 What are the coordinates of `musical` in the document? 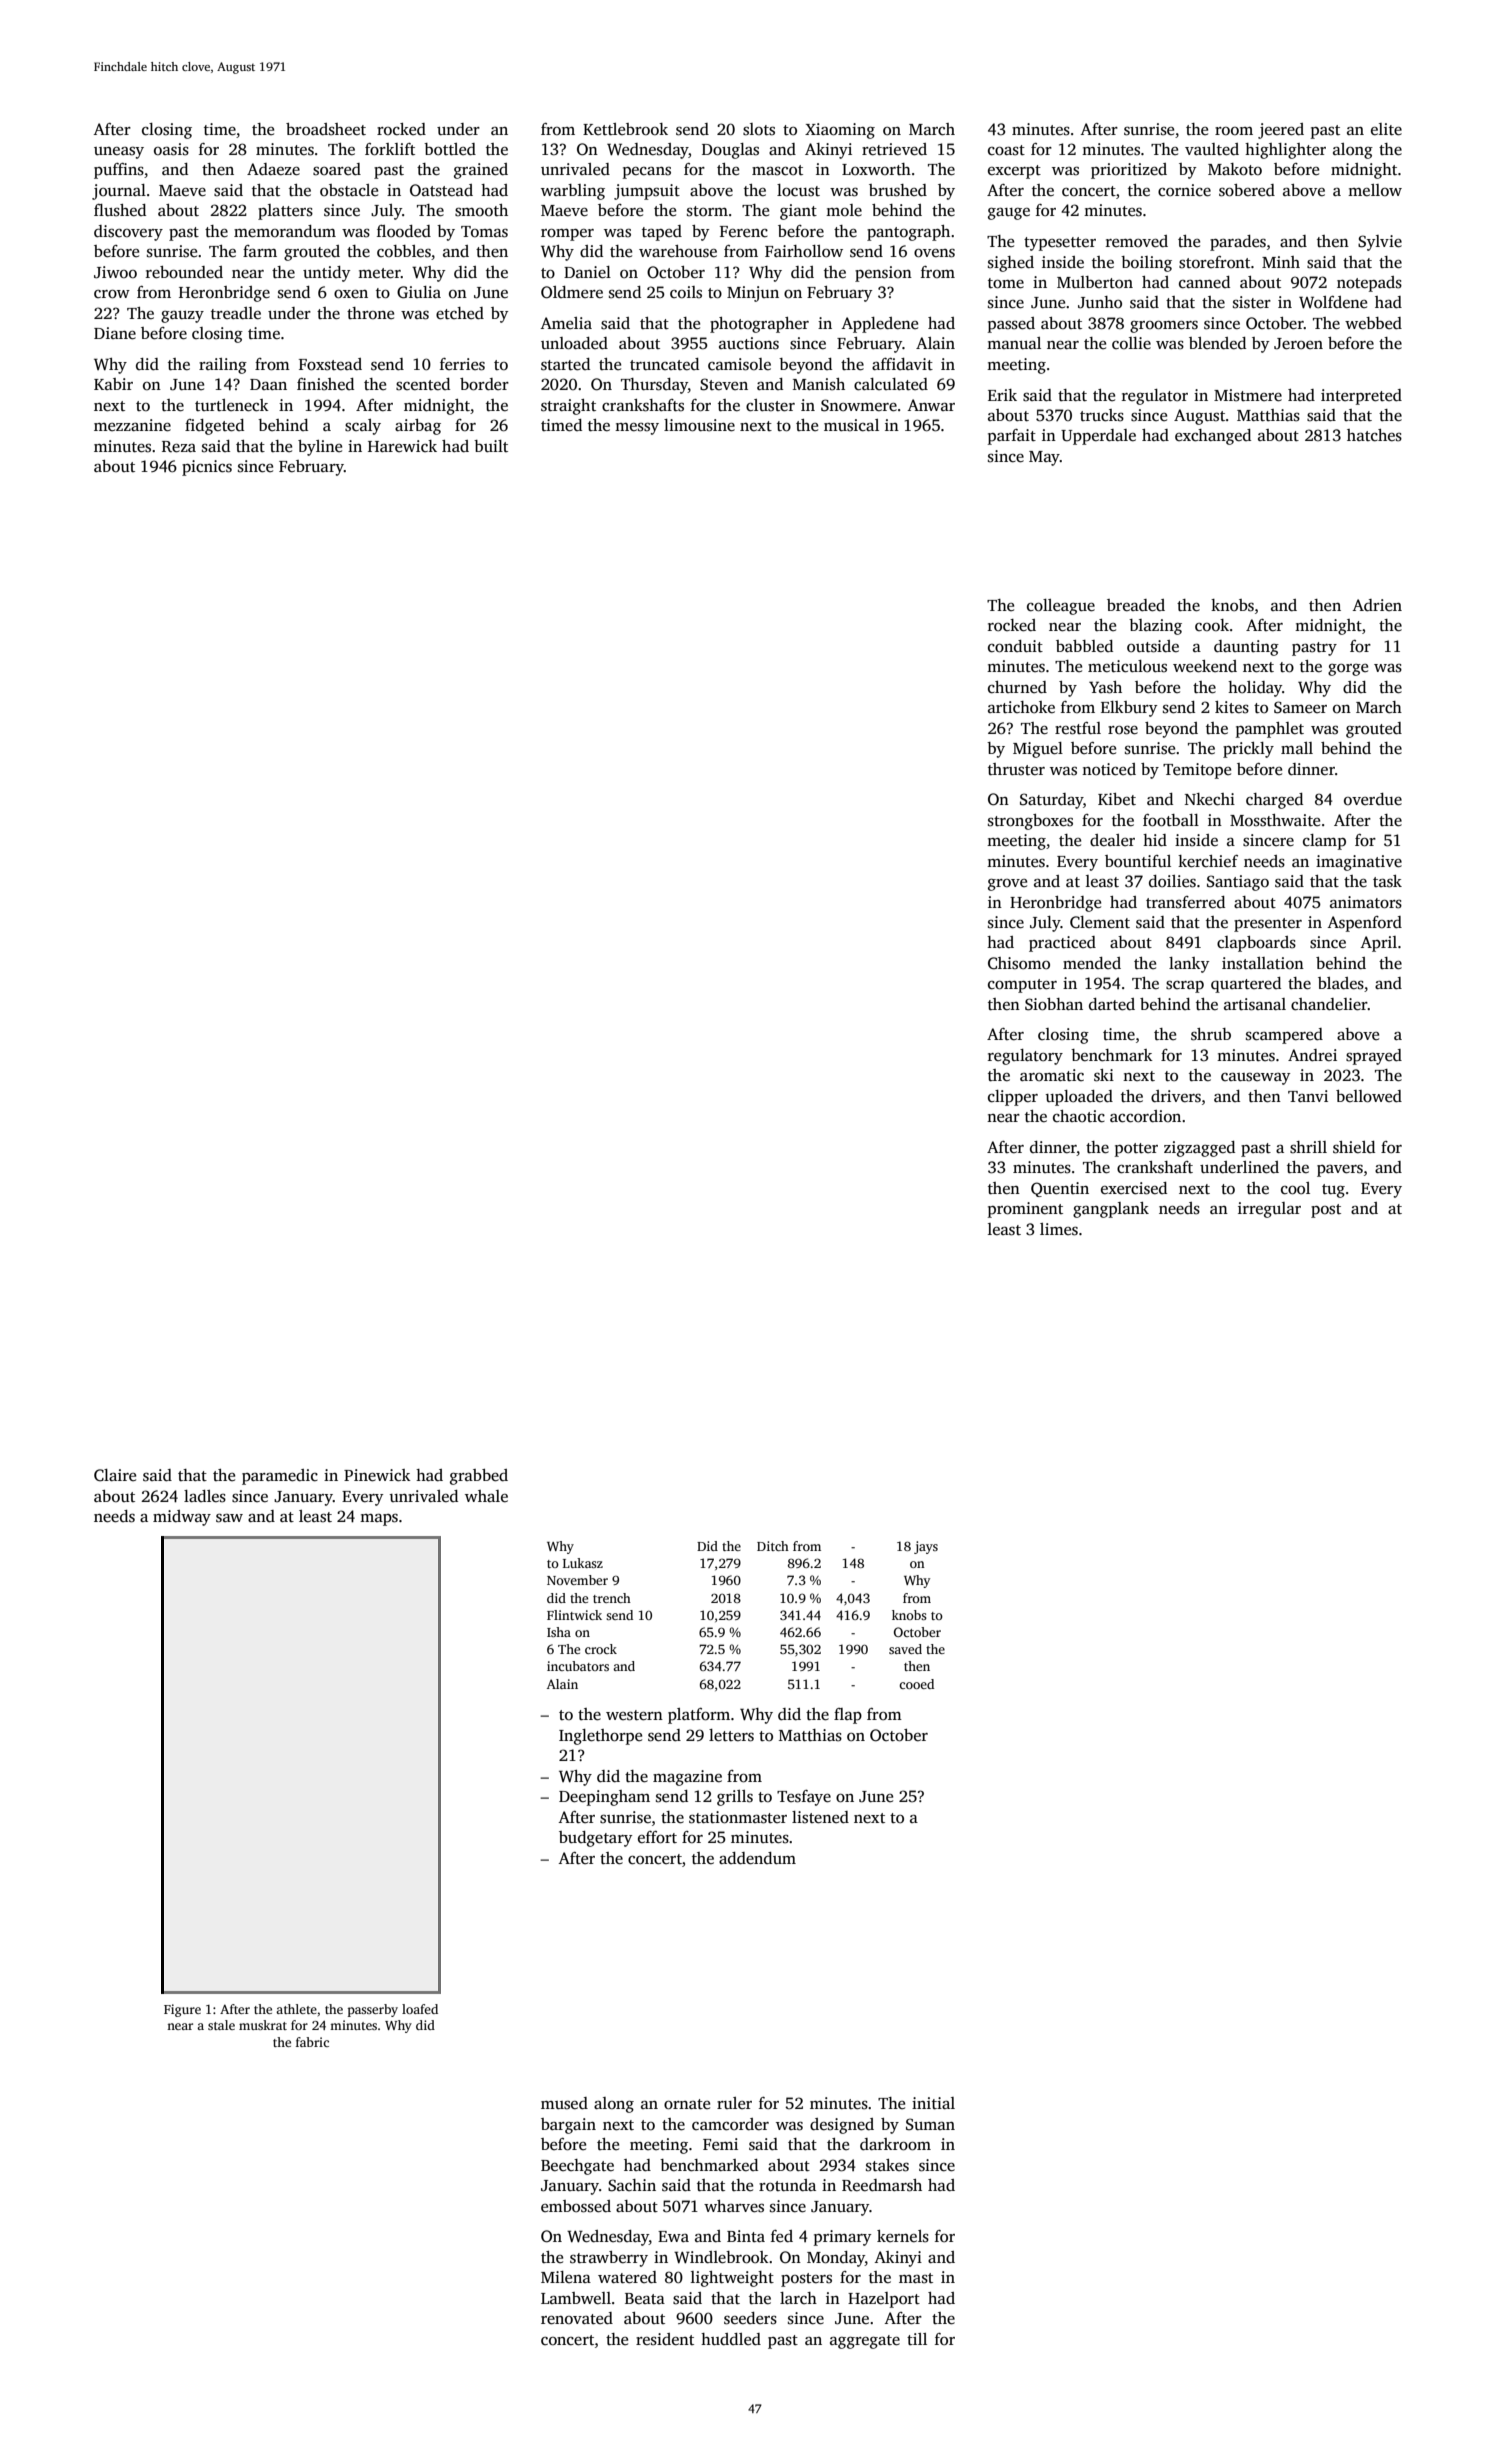 It's located at (851, 425).
